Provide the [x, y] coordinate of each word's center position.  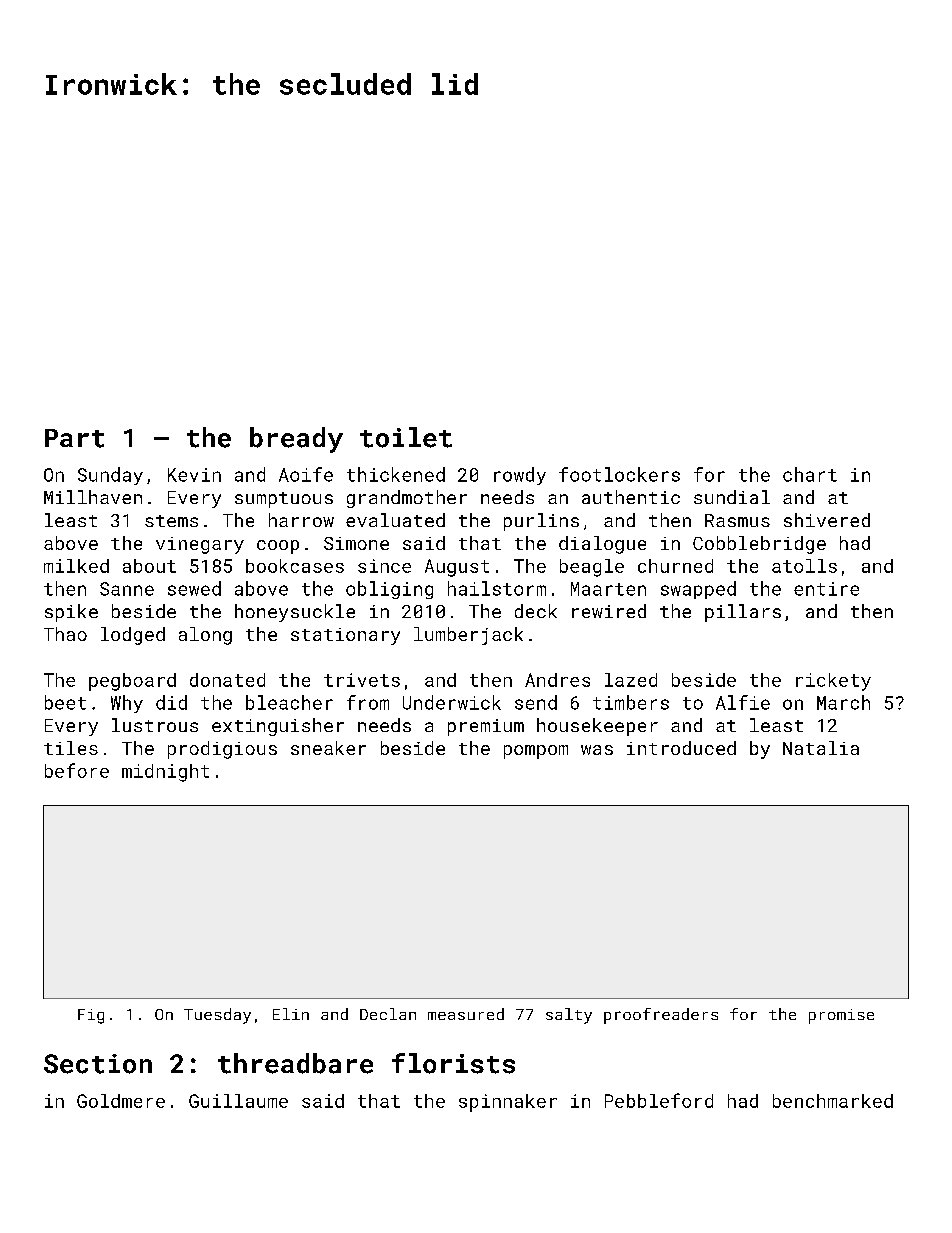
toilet [406, 437]
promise [841, 1016]
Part [74, 438]
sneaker [328, 748]
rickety [833, 682]
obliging [389, 590]
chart [810, 474]
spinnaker [508, 1103]
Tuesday [217, 1016]
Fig [91, 1016]
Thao [65, 634]
